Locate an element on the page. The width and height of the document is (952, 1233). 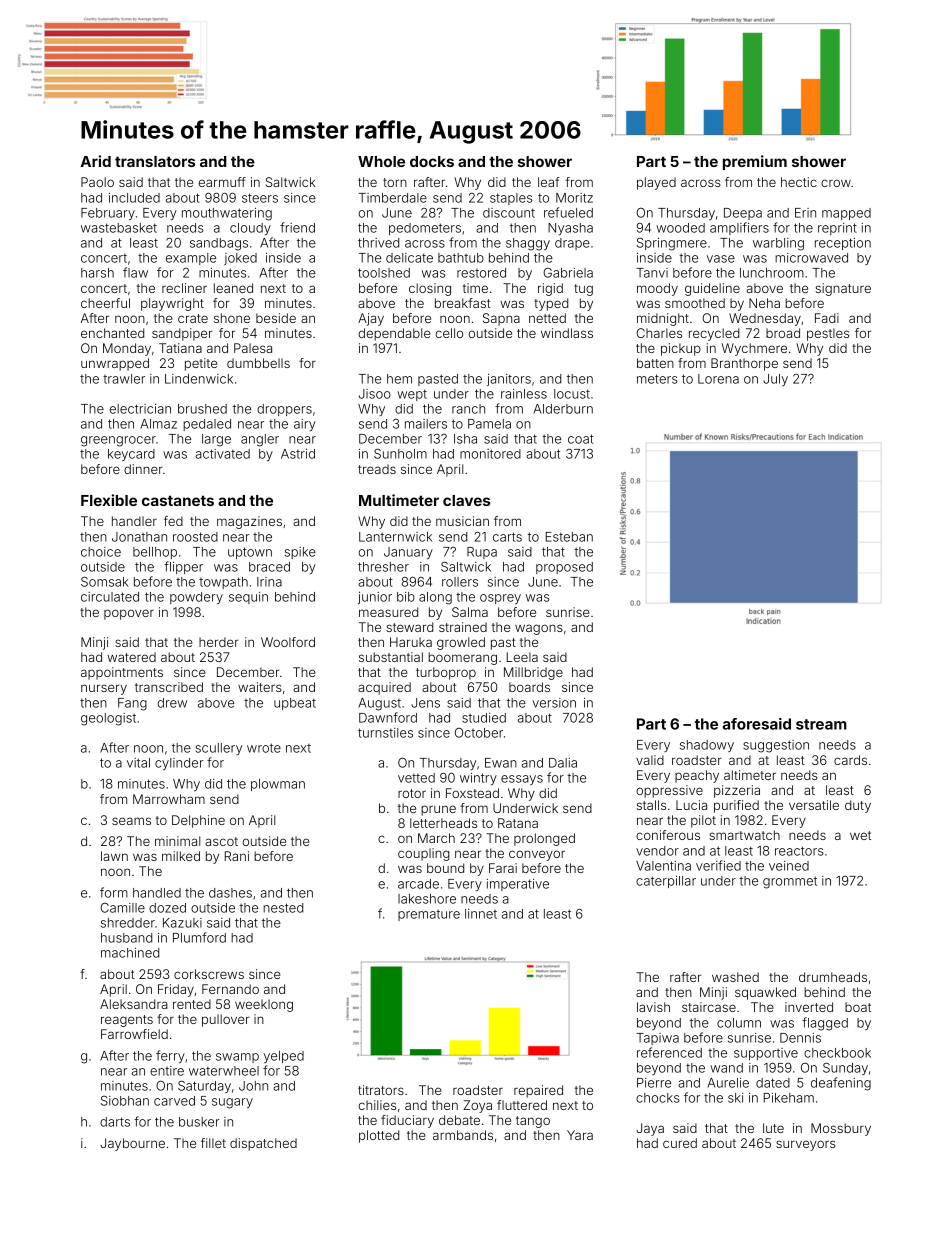
minimal is located at coordinates (177, 841).
